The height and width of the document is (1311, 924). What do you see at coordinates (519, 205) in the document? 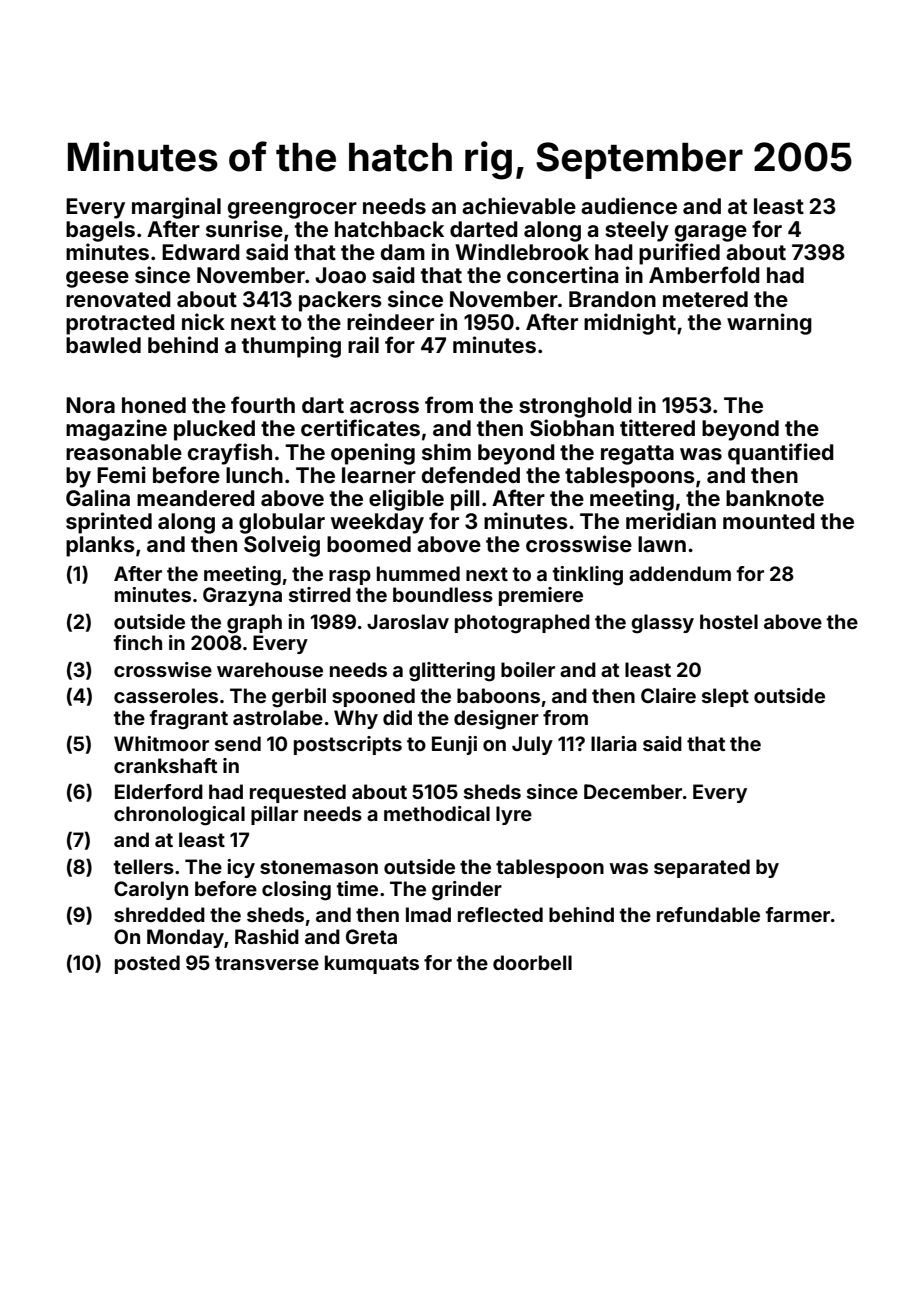
I see `achievable` at bounding box center [519, 205].
